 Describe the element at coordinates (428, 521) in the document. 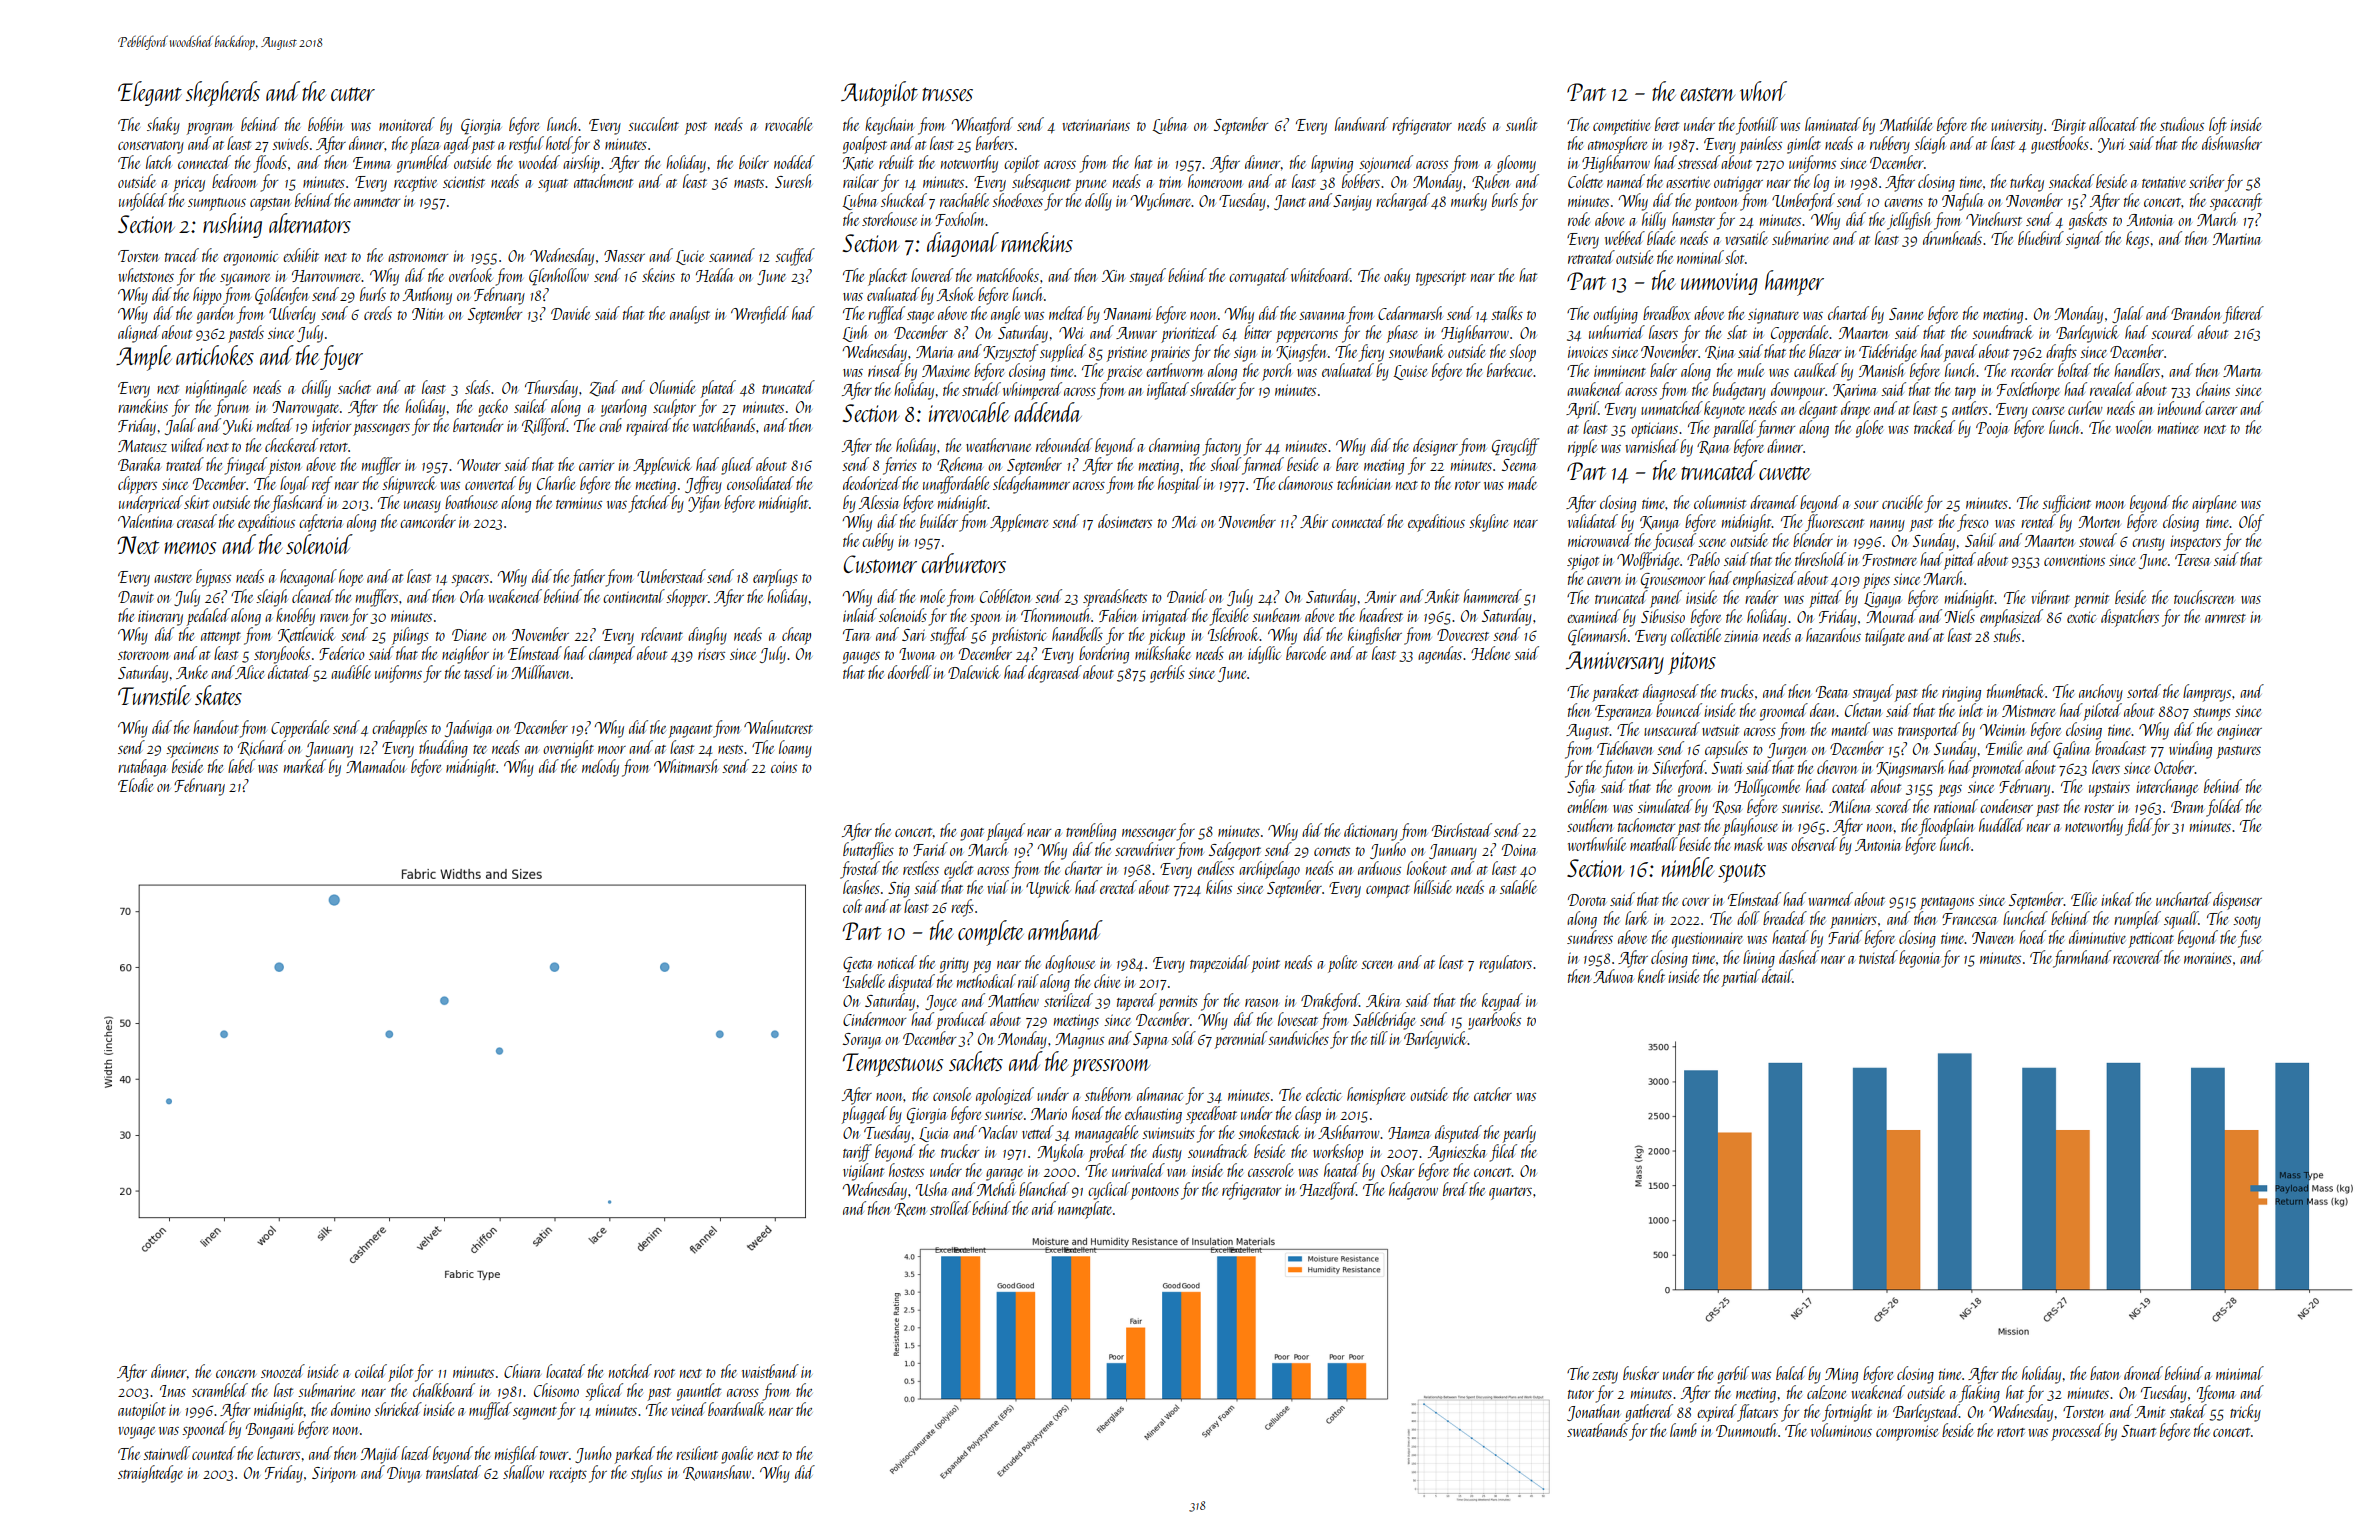

I see `camcorder` at that location.
